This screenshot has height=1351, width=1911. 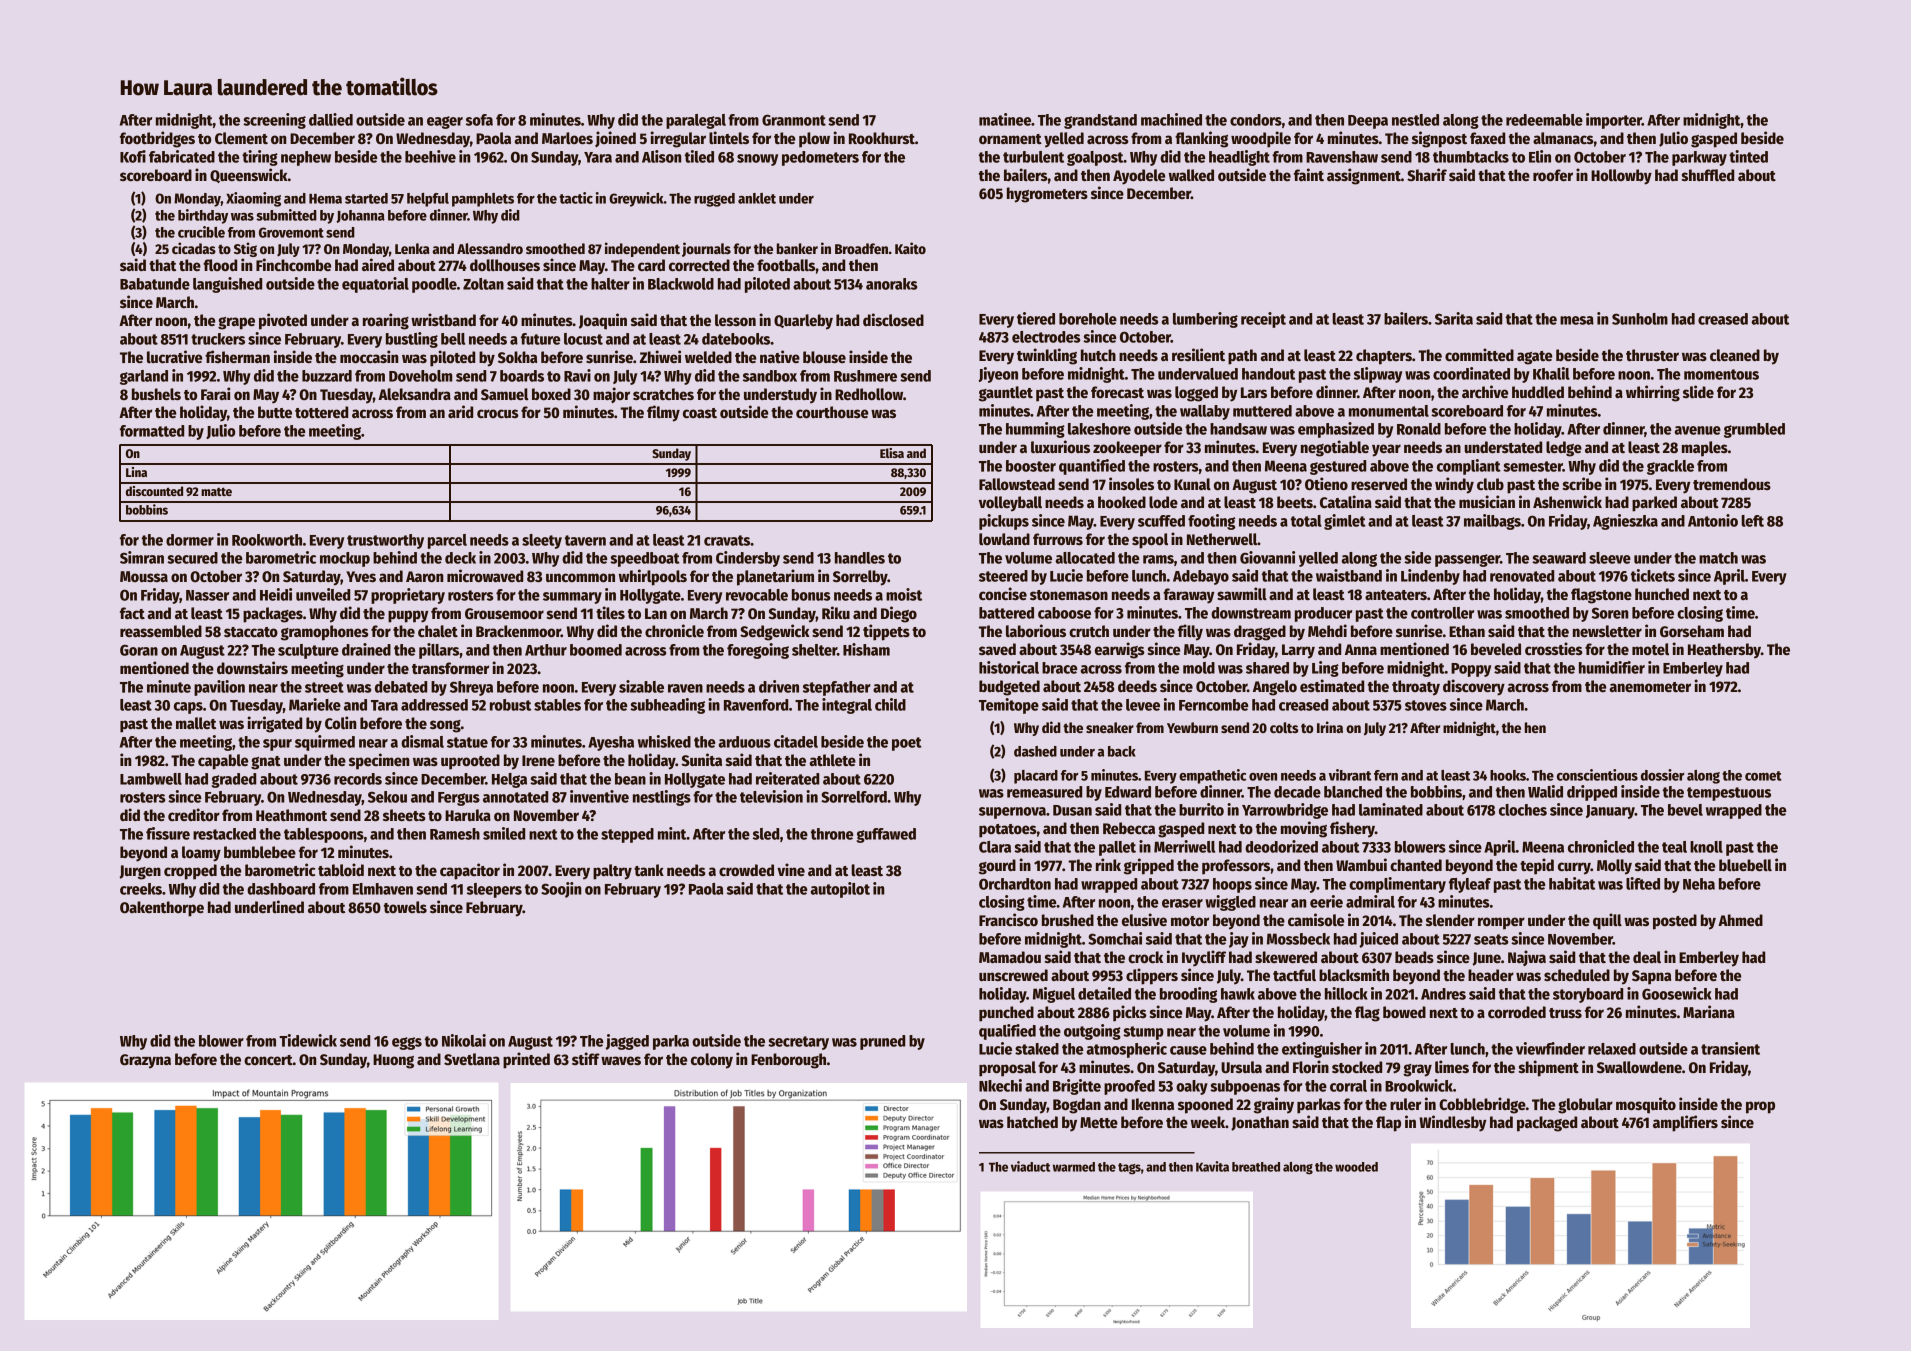 What do you see at coordinates (393, 1061) in the screenshot?
I see `Huong` at bounding box center [393, 1061].
